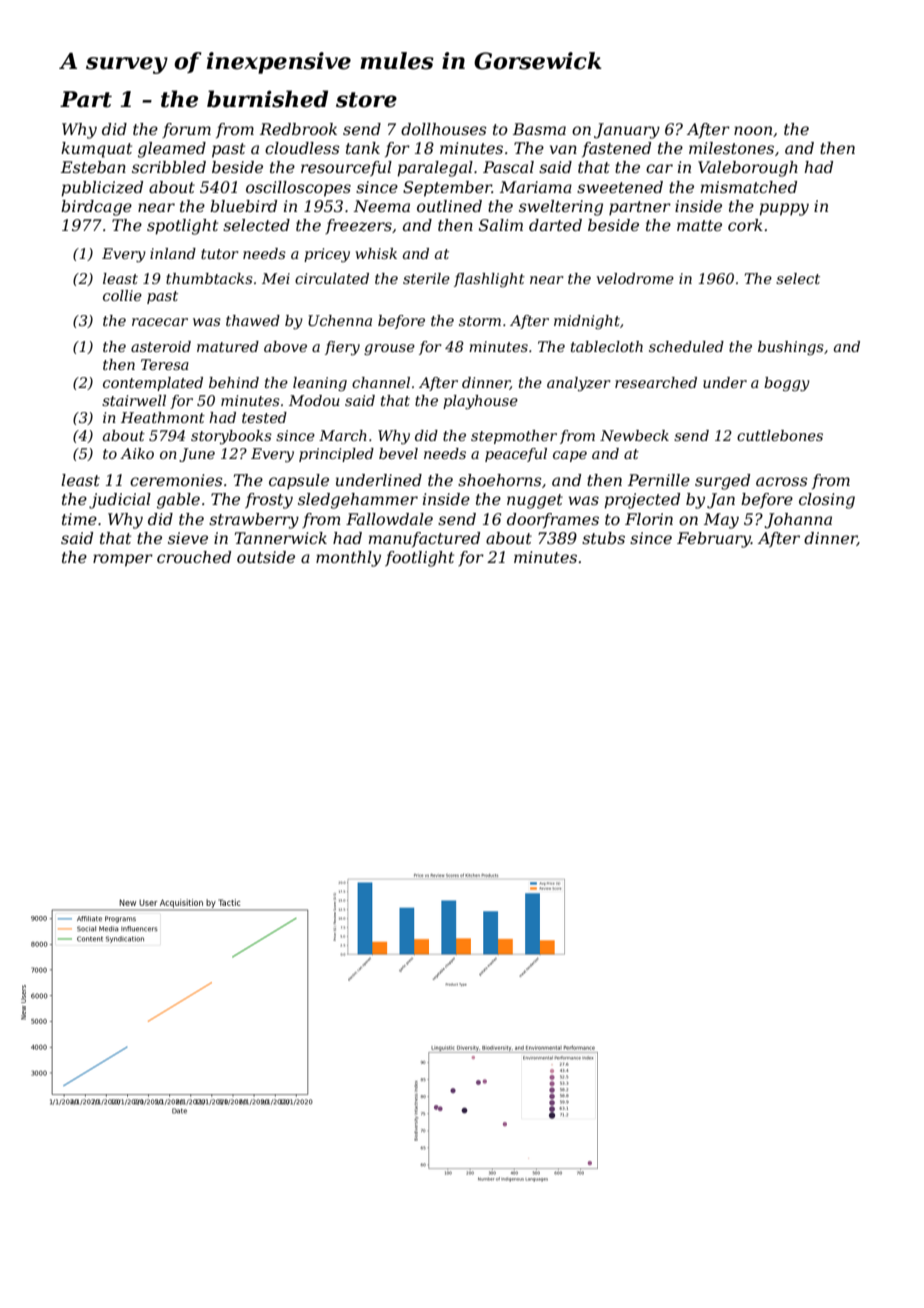 The width and height of the page is (924, 1308). Describe the element at coordinates (426, 278) in the page. I see `sterile` at that location.
